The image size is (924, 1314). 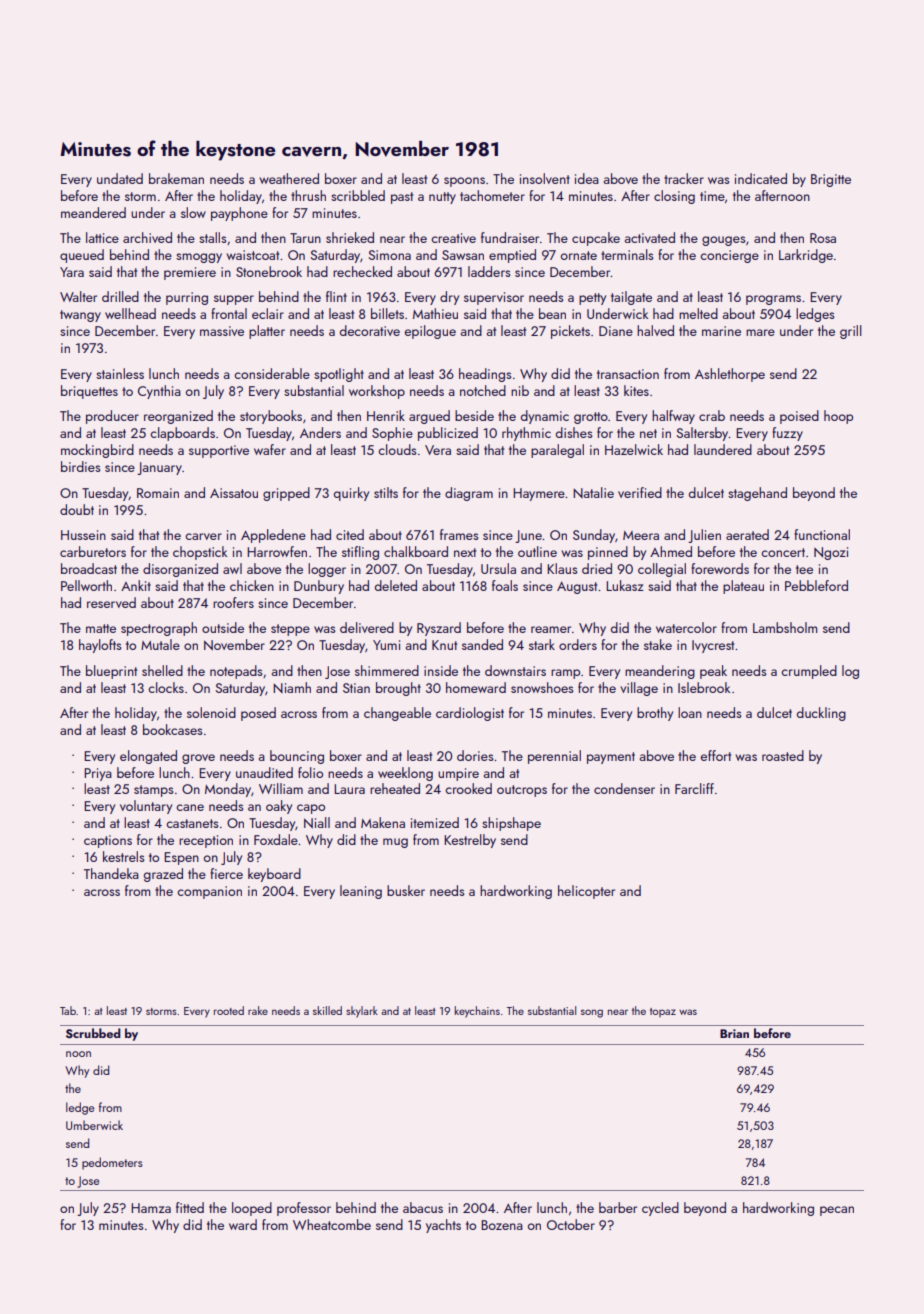 I want to click on wellhead, so click(x=130, y=313).
